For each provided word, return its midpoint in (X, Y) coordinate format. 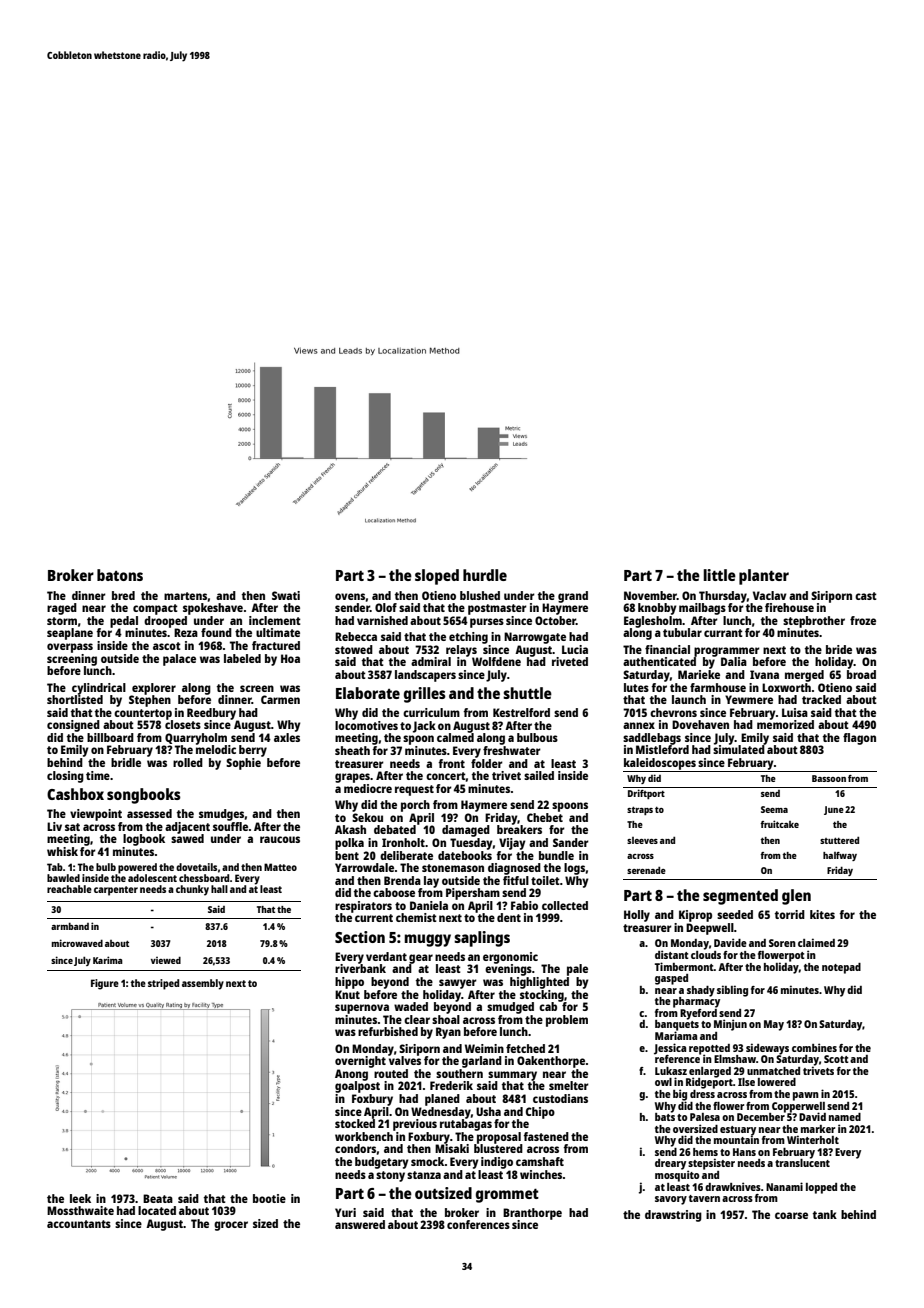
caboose (394, 892)
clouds (706, 955)
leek (80, 1198)
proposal (499, 1138)
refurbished (388, 1031)
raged (62, 609)
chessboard (204, 878)
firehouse (789, 607)
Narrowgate (535, 638)
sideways (767, 1049)
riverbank (360, 968)
